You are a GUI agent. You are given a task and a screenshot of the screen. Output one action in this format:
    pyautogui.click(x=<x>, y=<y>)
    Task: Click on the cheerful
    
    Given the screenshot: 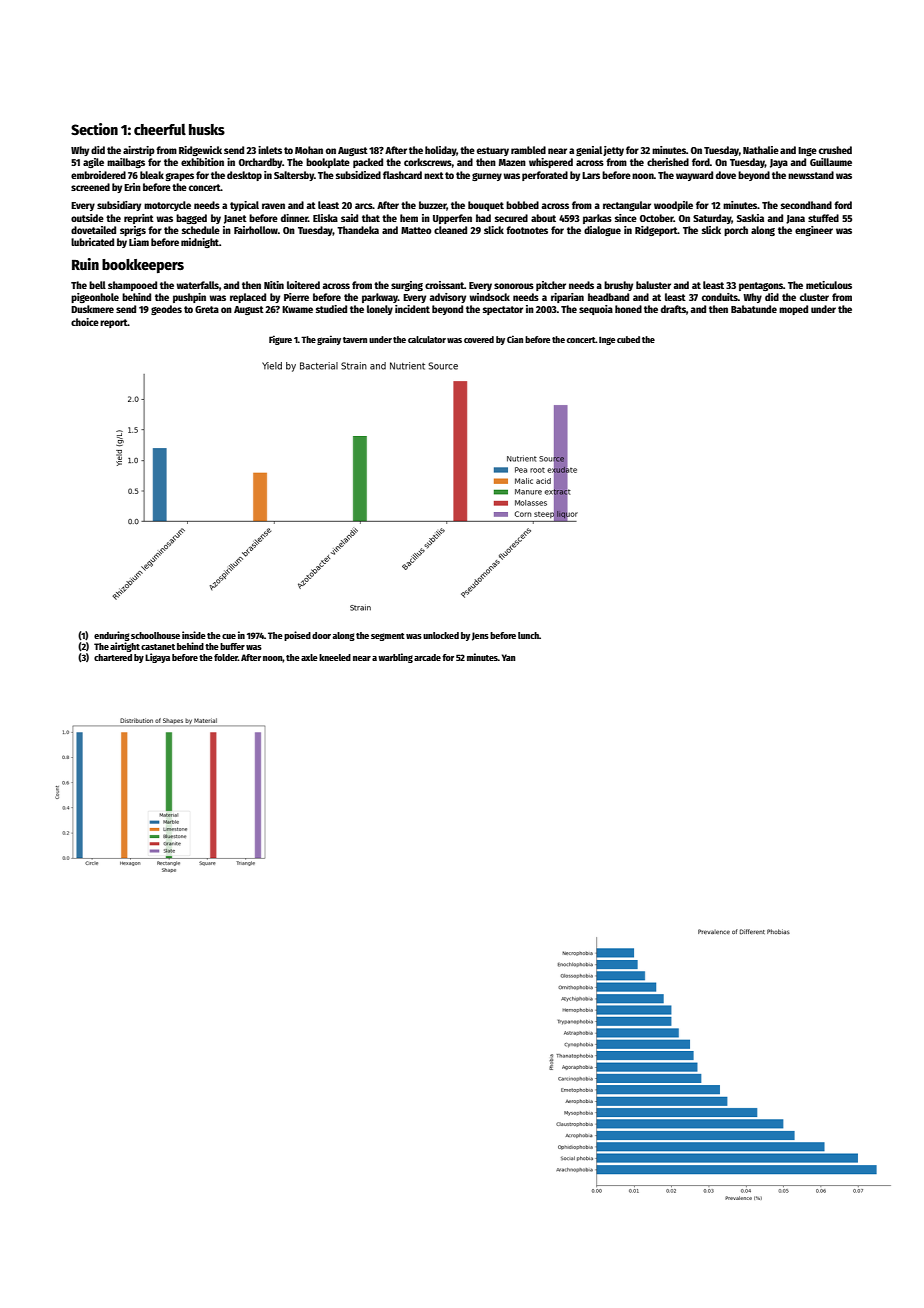 What is the action you would take?
    pyautogui.click(x=160, y=129)
